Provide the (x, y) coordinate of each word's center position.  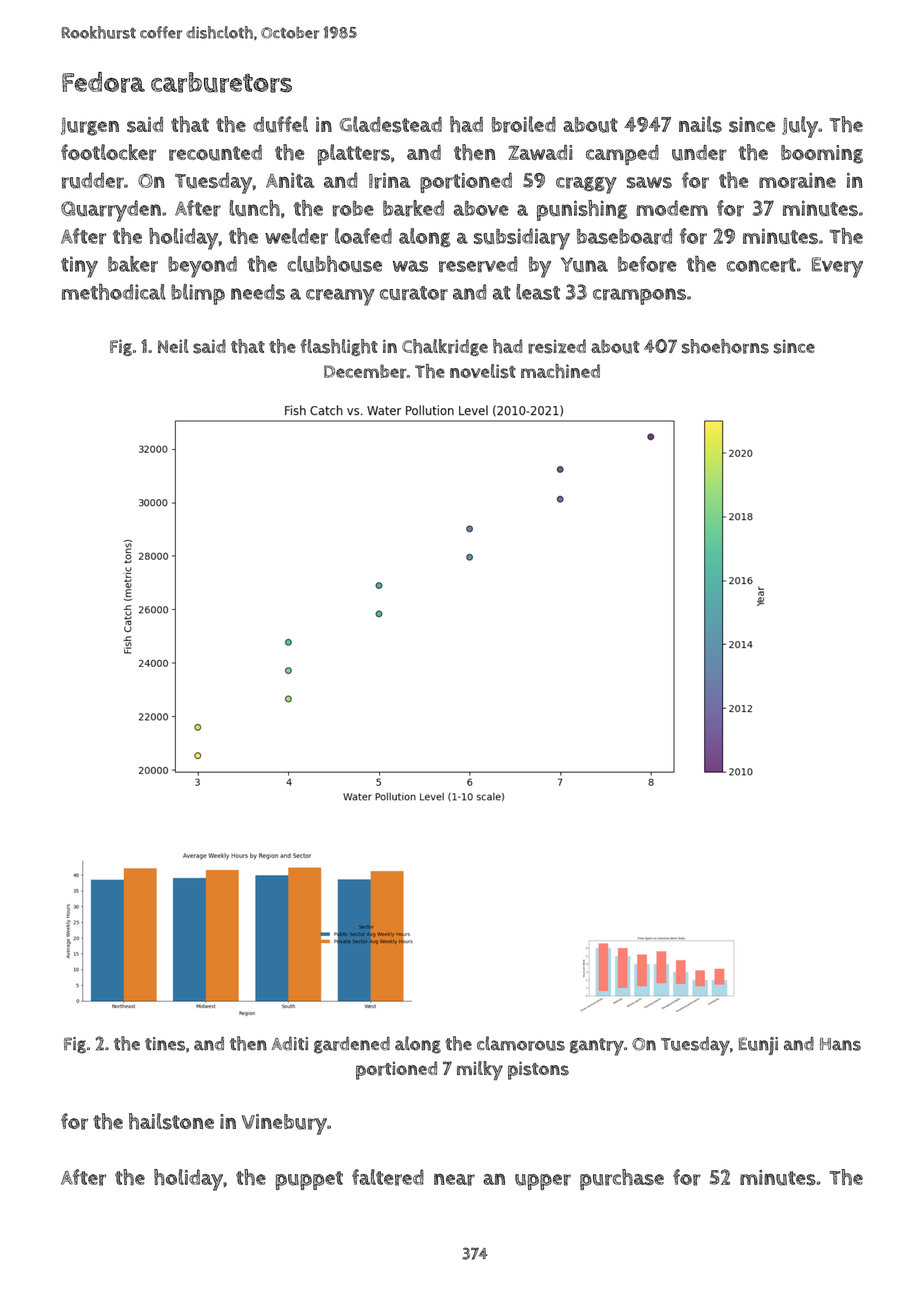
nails (700, 124)
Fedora (103, 82)
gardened (352, 1045)
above (481, 208)
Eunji (758, 1046)
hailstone (171, 1121)
